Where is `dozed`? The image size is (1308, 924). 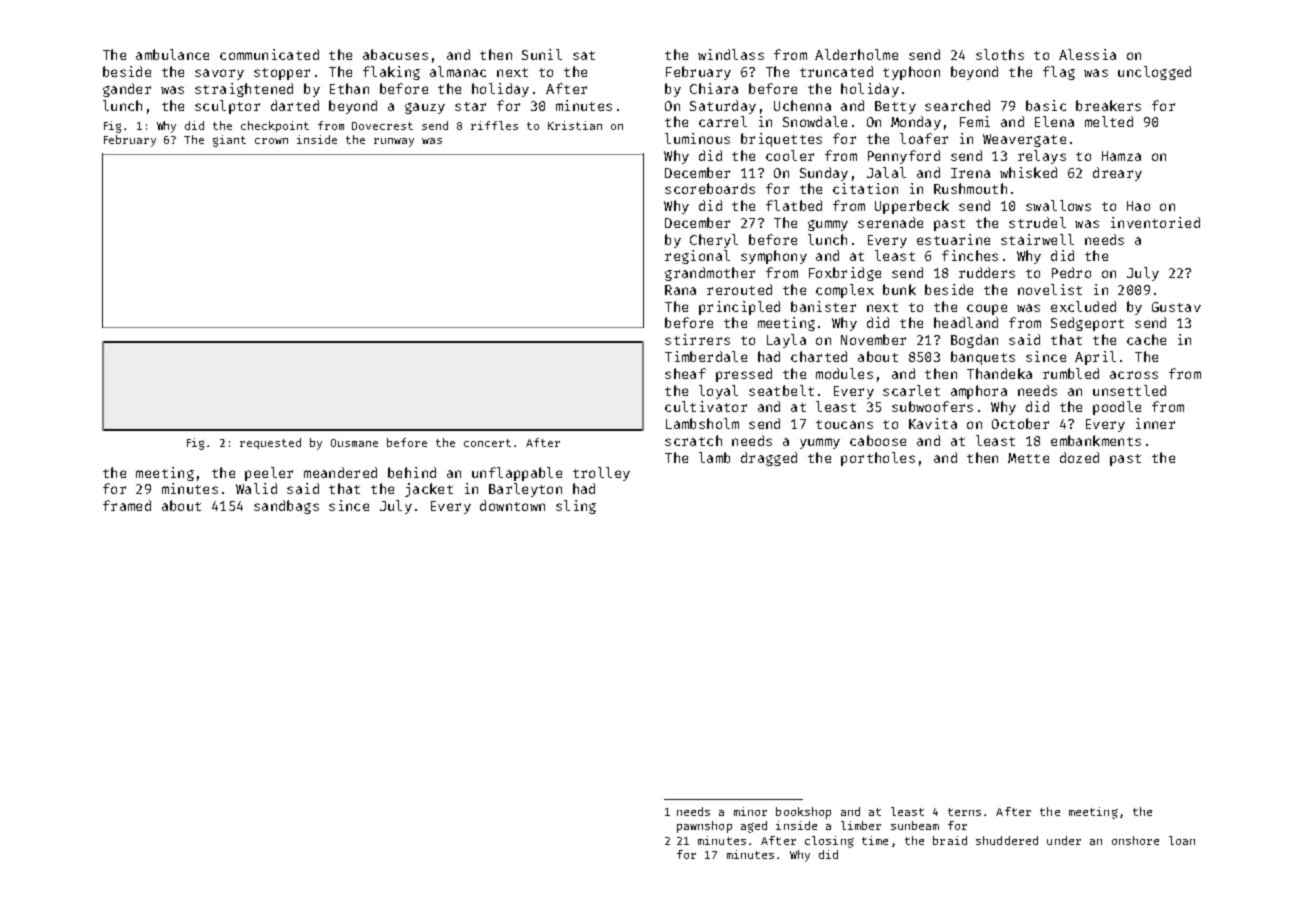 dozed is located at coordinates (1079, 457).
